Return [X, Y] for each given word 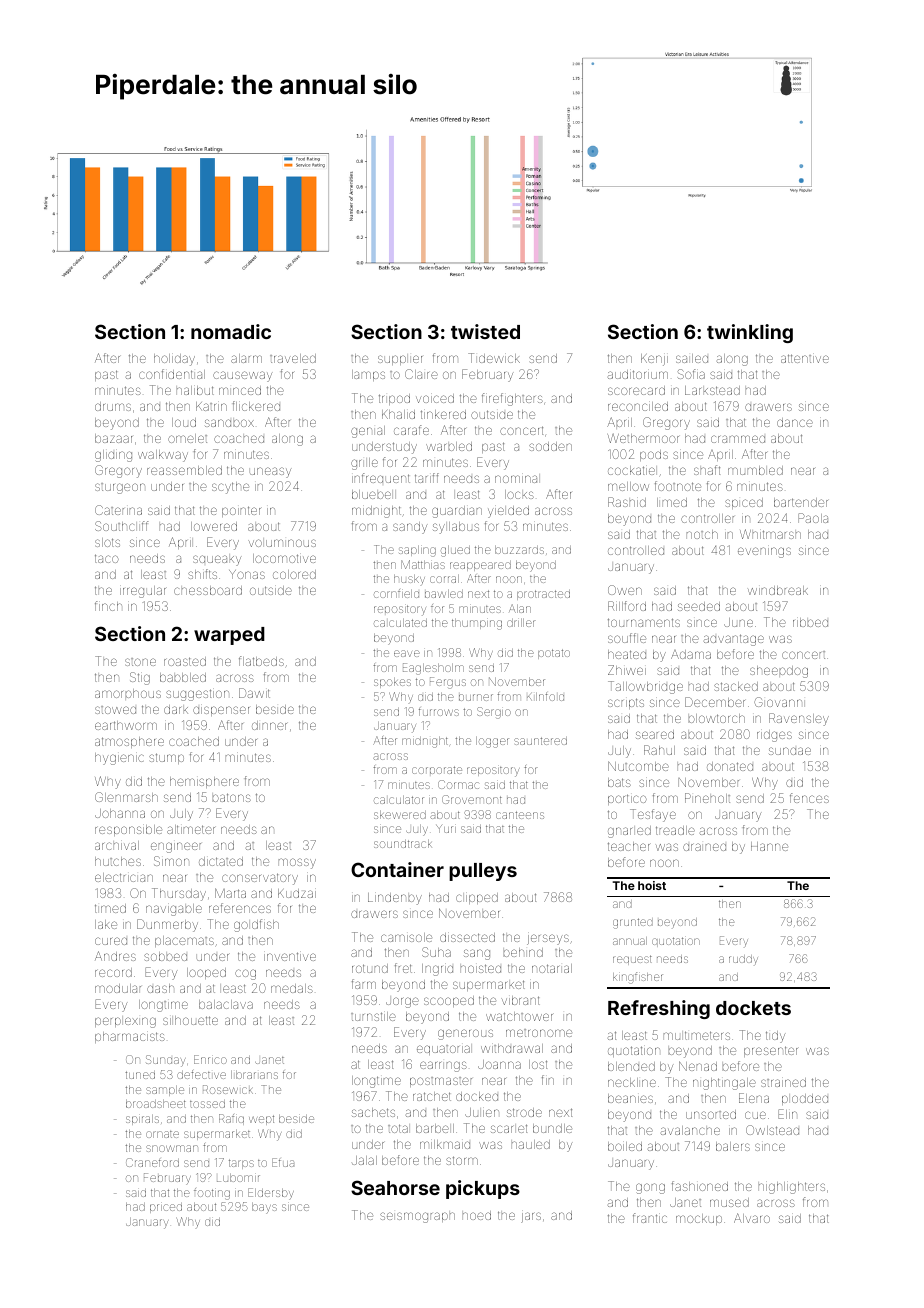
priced [166, 1208]
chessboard [208, 590]
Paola [813, 518]
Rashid [627, 502]
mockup [699, 1219]
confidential [172, 374]
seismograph [417, 1217]
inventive [290, 956]
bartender [801, 502]
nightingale [724, 1084]
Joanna [499, 1064]
